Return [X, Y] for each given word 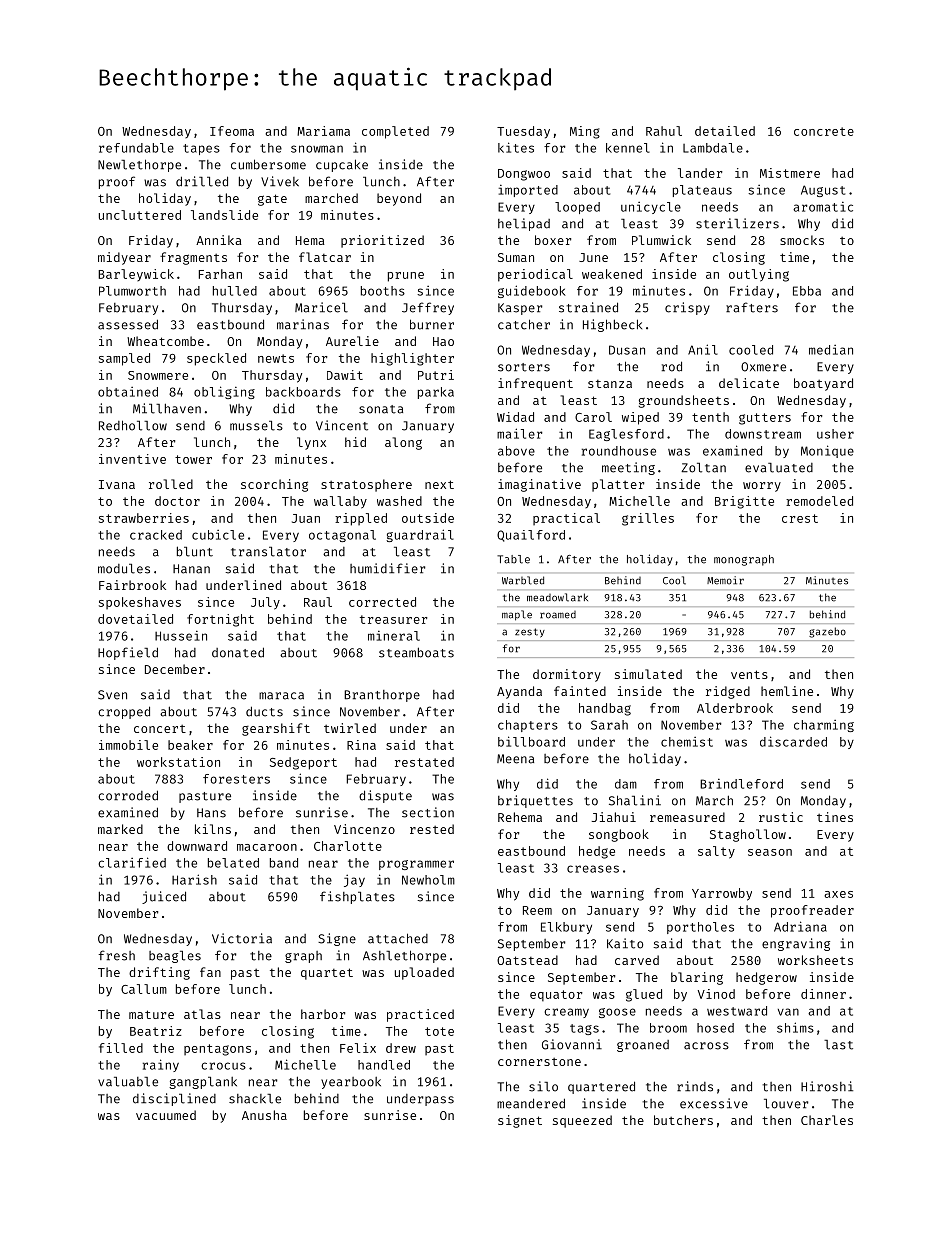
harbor [323, 1014]
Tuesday [523, 132]
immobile [128, 745]
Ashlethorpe [404, 956]
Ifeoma [232, 131]
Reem [537, 910]
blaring [697, 978]
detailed [725, 131]
